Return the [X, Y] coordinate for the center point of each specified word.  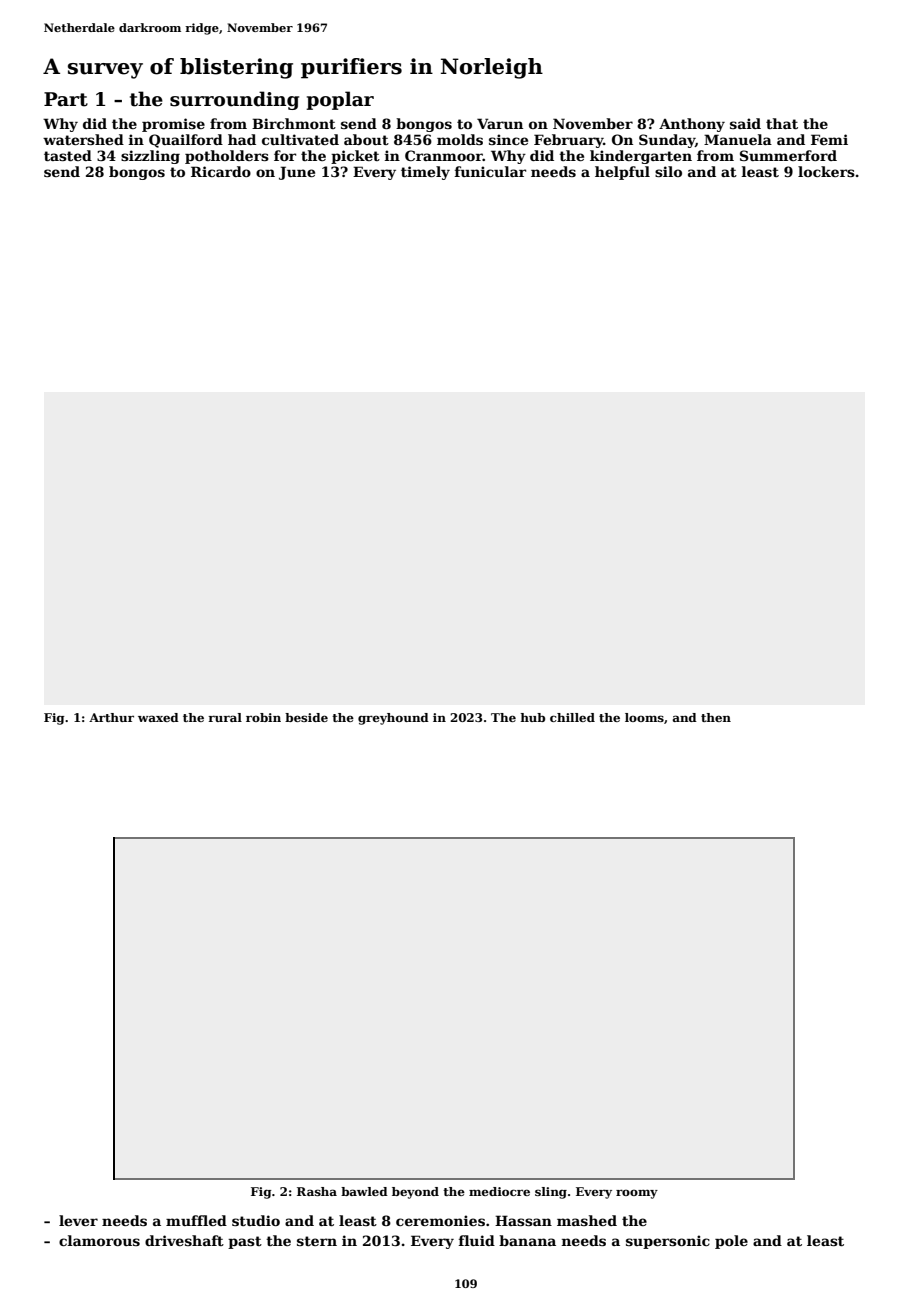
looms [644, 717]
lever [78, 1220]
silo [668, 171]
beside [306, 717]
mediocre [499, 1191]
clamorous [99, 1240]
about [366, 139]
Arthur [111, 717]
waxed [158, 717]
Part [66, 99]
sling [551, 1193]
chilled [572, 717]
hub [533, 717]
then [716, 717]
